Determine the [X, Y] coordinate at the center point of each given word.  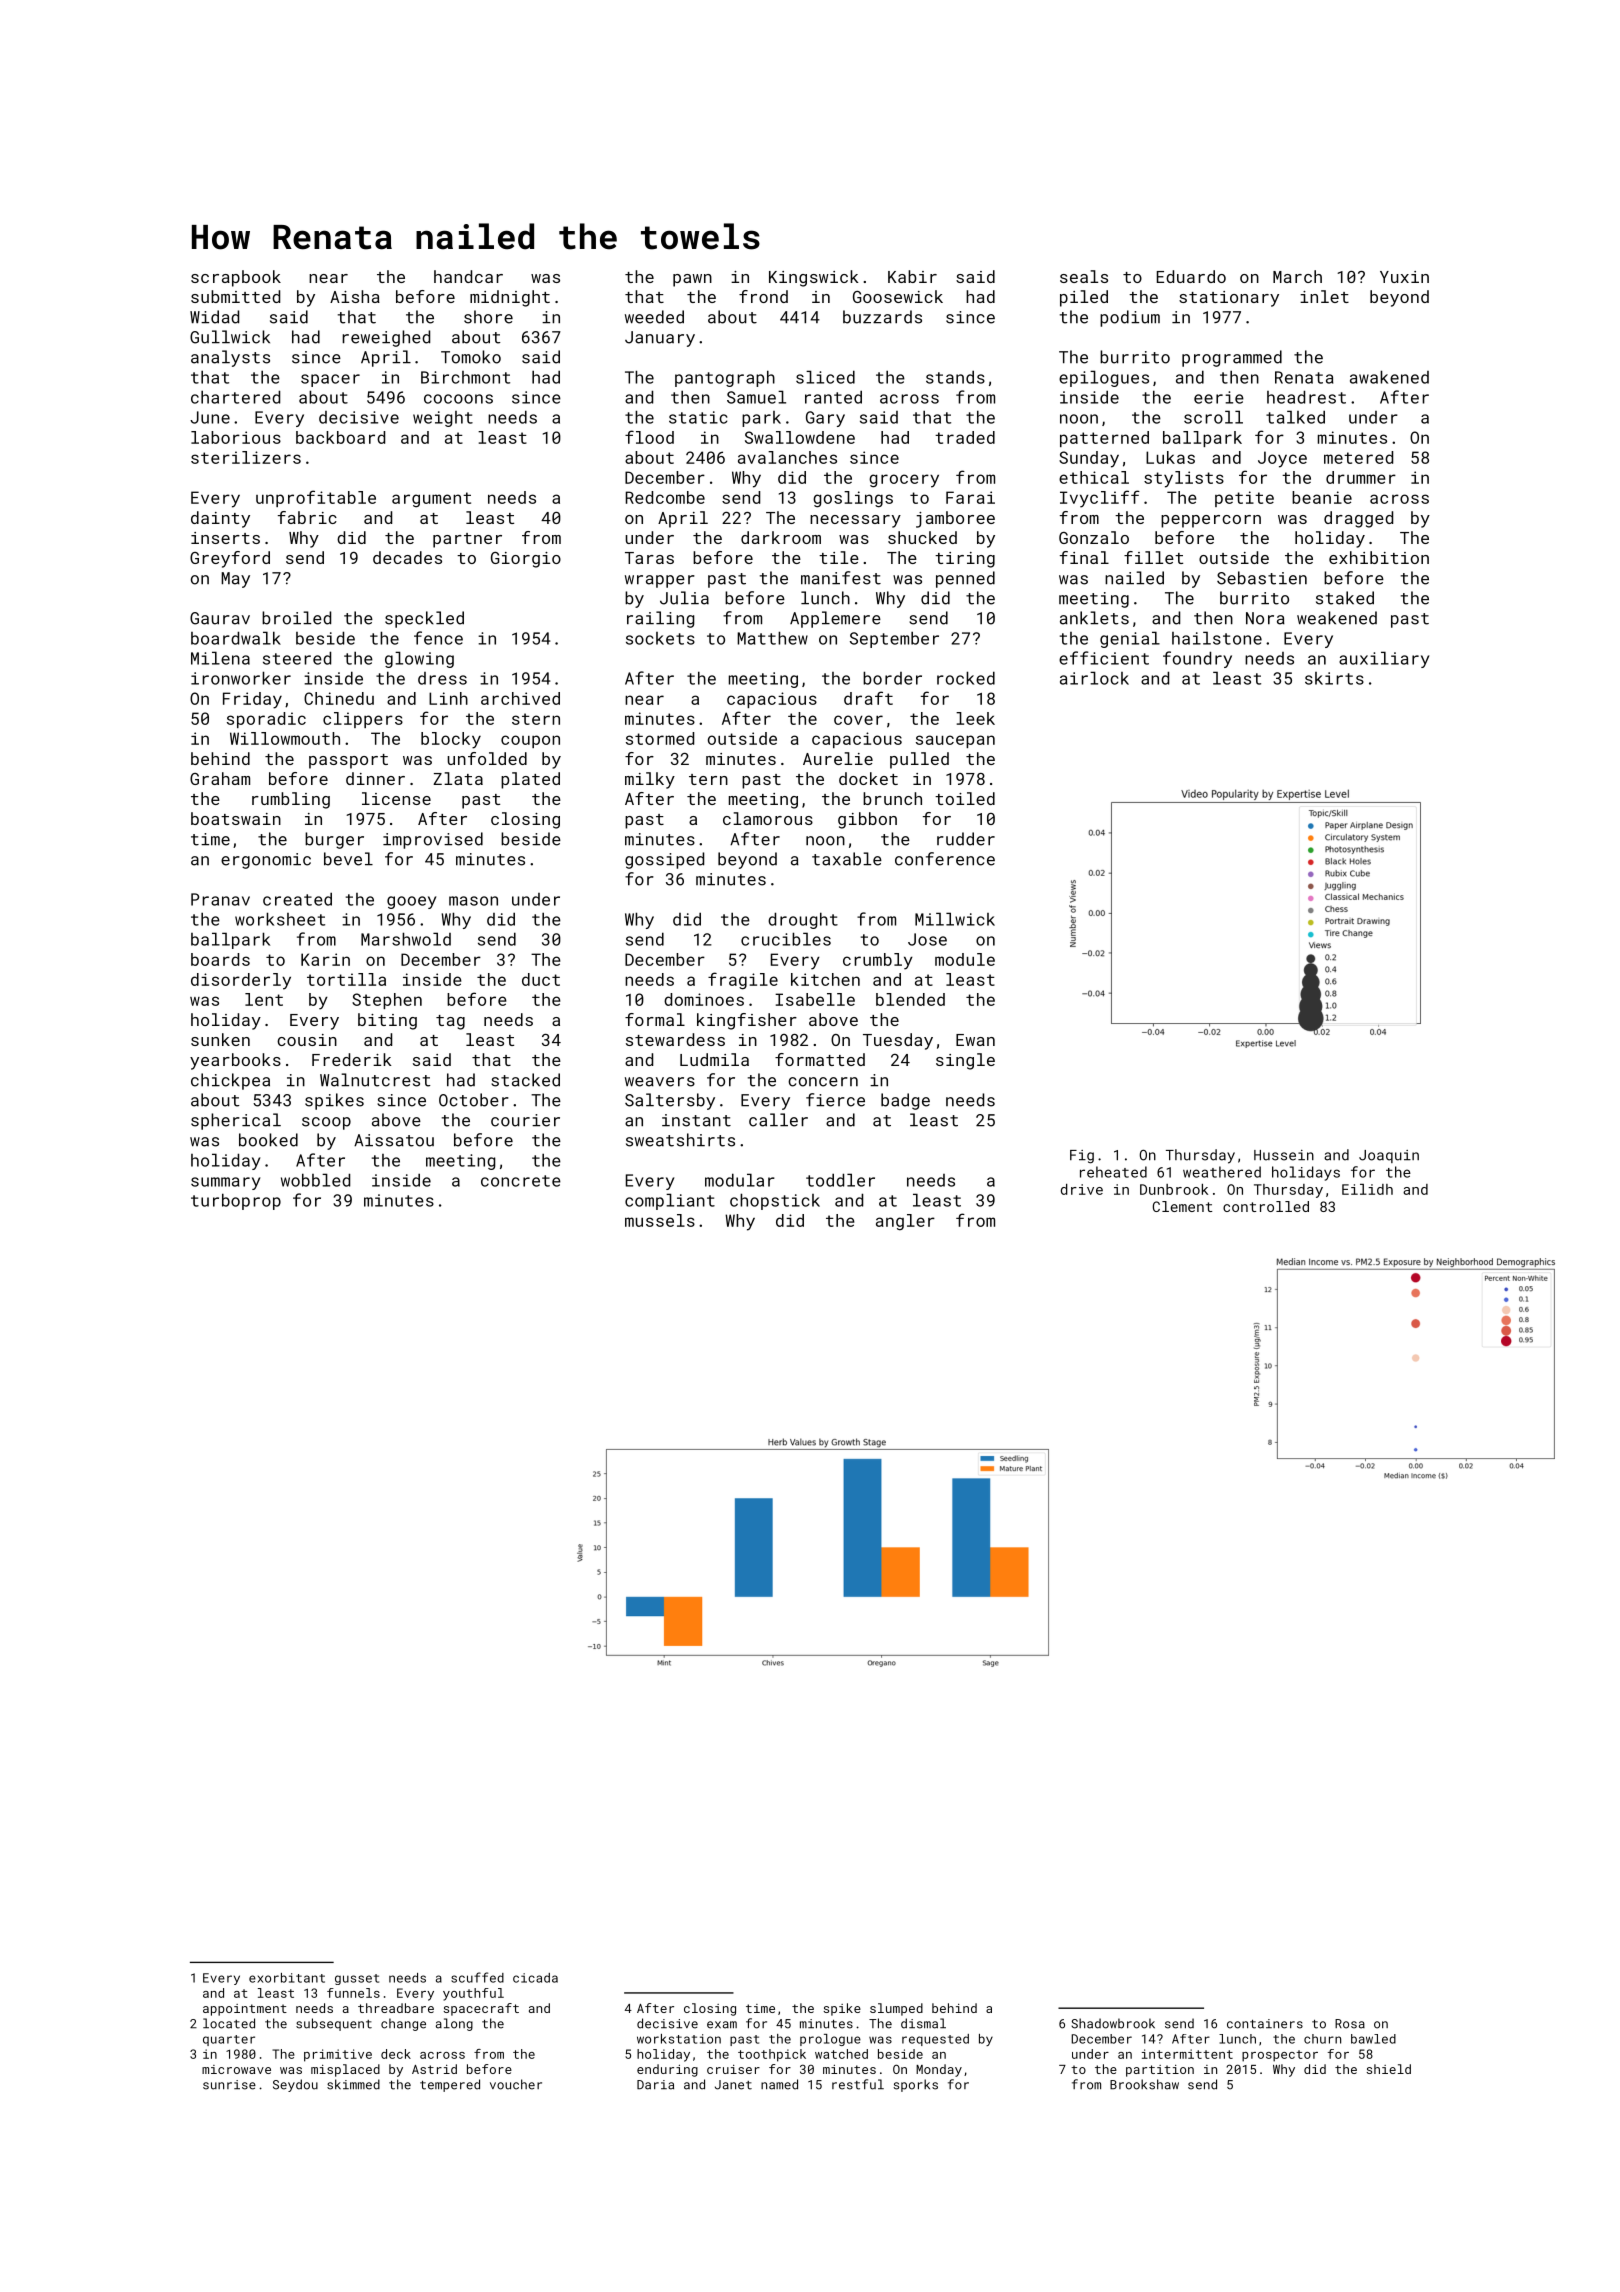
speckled [424, 619]
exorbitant [287, 1978]
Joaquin [1389, 1156]
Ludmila [714, 1059]
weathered [1222, 1172]
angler [905, 1222]
